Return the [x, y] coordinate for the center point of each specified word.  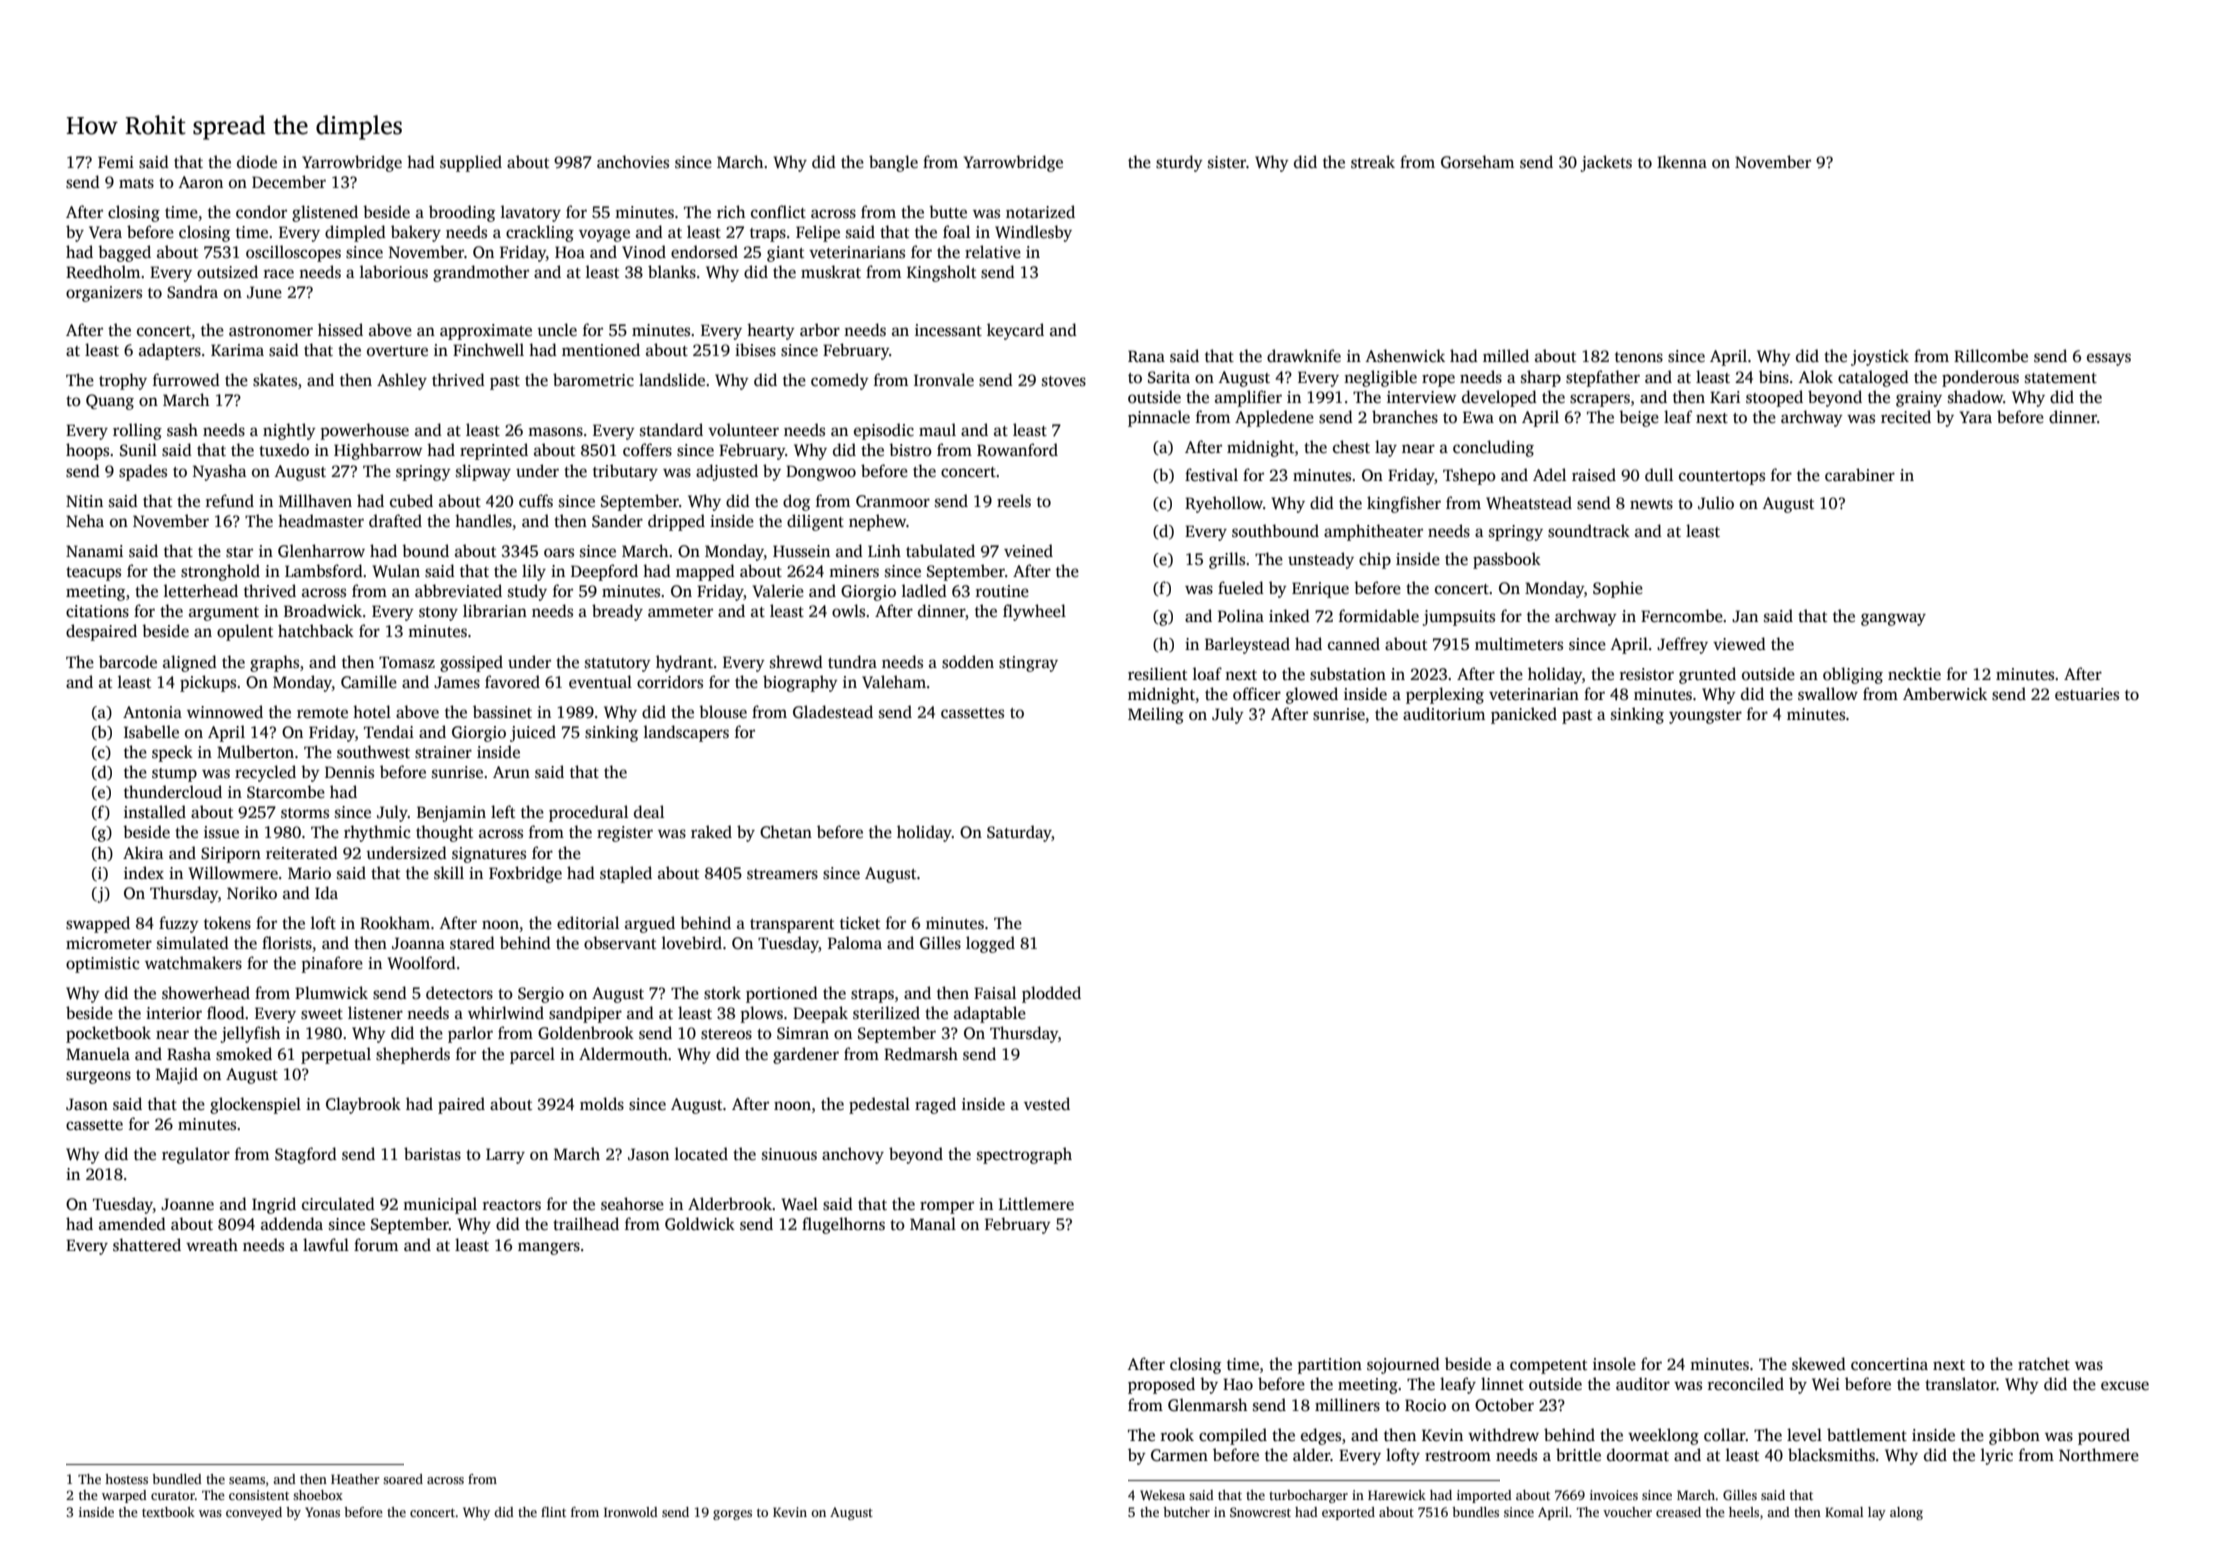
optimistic [102, 965]
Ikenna [1682, 162]
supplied [471, 163]
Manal [933, 1223]
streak [1373, 162]
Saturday [1019, 833]
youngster [1705, 717]
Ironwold [631, 1512]
